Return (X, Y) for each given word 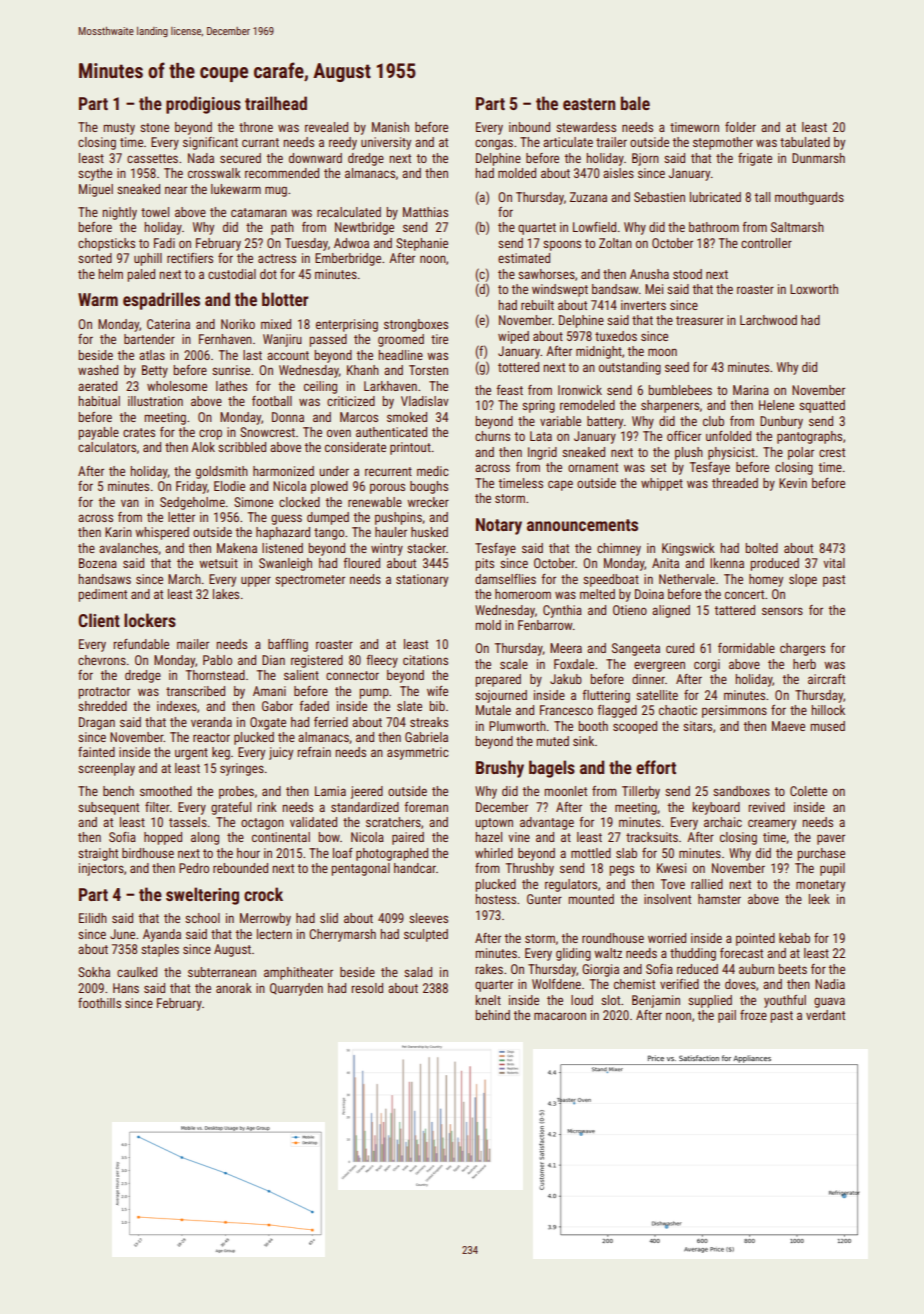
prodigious (203, 105)
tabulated (805, 142)
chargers (802, 649)
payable (98, 433)
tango (329, 534)
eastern (589, 104)
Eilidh (93, 918)
